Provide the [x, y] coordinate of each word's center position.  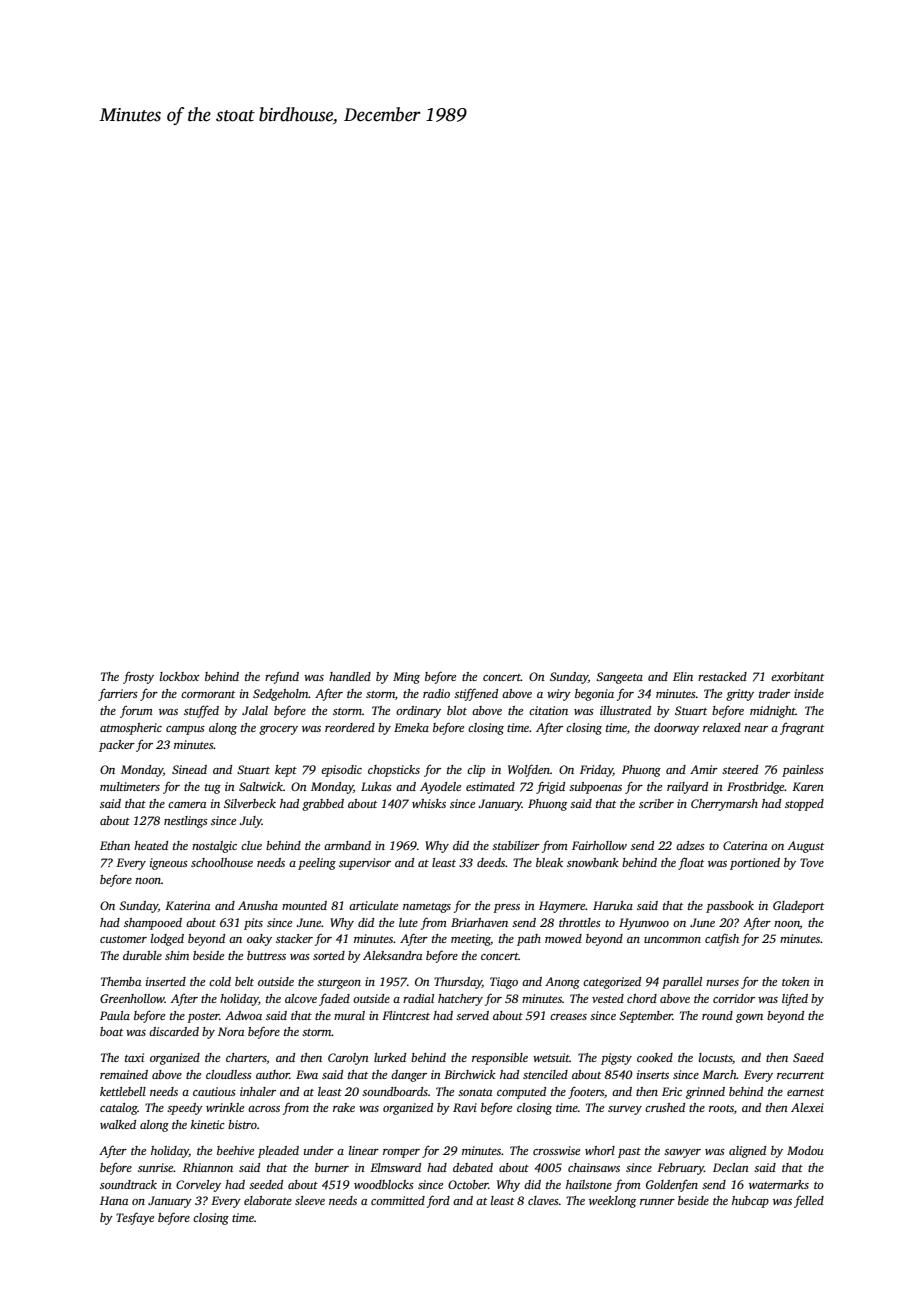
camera [187, 805]
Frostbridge [756, 788]
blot [457, 710]
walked [118, 1124]
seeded [266, 1184]
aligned [747, 1152]
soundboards [395, 1091]
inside [809, 693]
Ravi [465, 1107]
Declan [731, 1167]
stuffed [201, 711]
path [529, 940]
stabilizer [516, 845]
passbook [730, 907]
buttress [266, 955]
